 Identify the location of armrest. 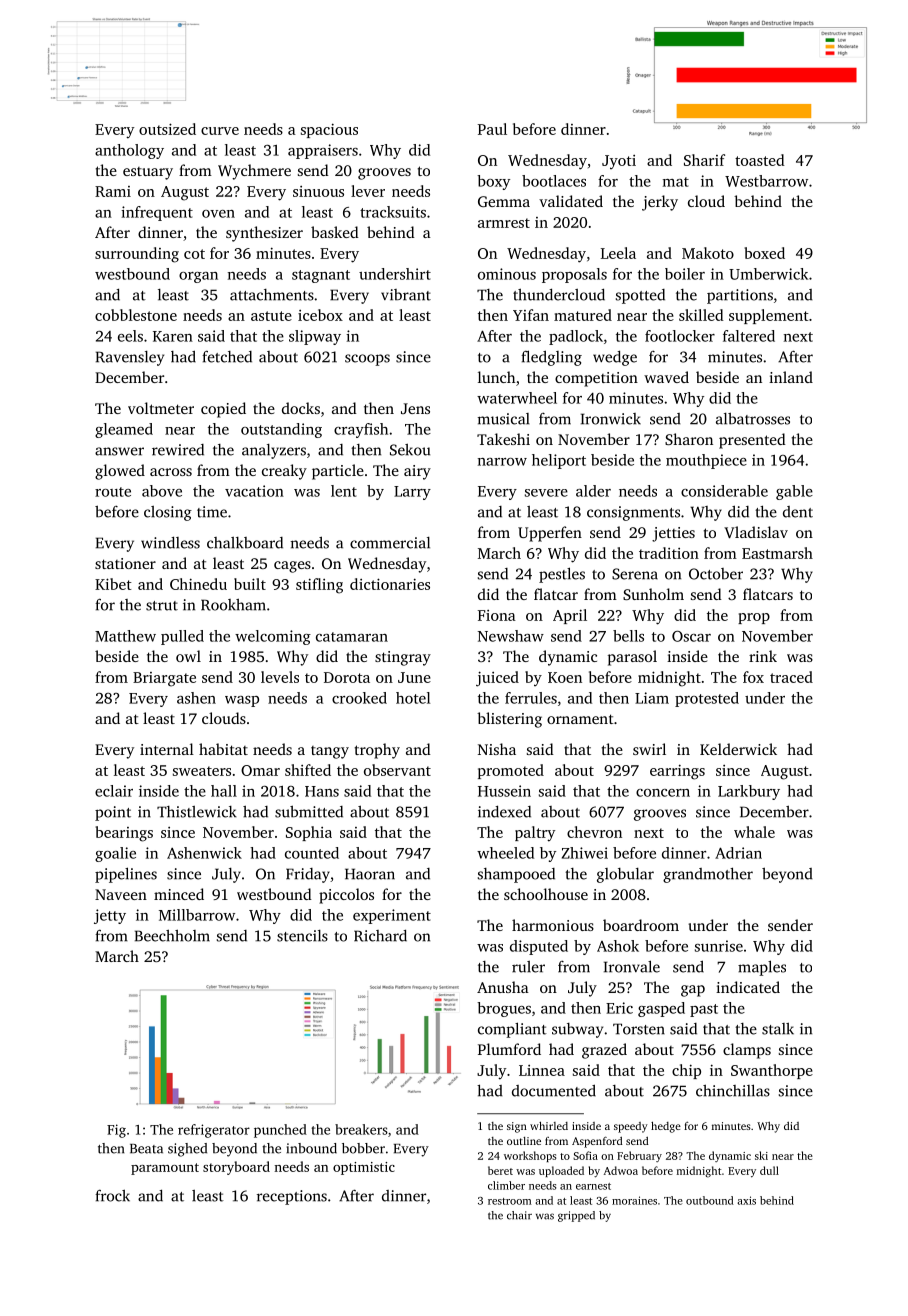
(504, 223).
